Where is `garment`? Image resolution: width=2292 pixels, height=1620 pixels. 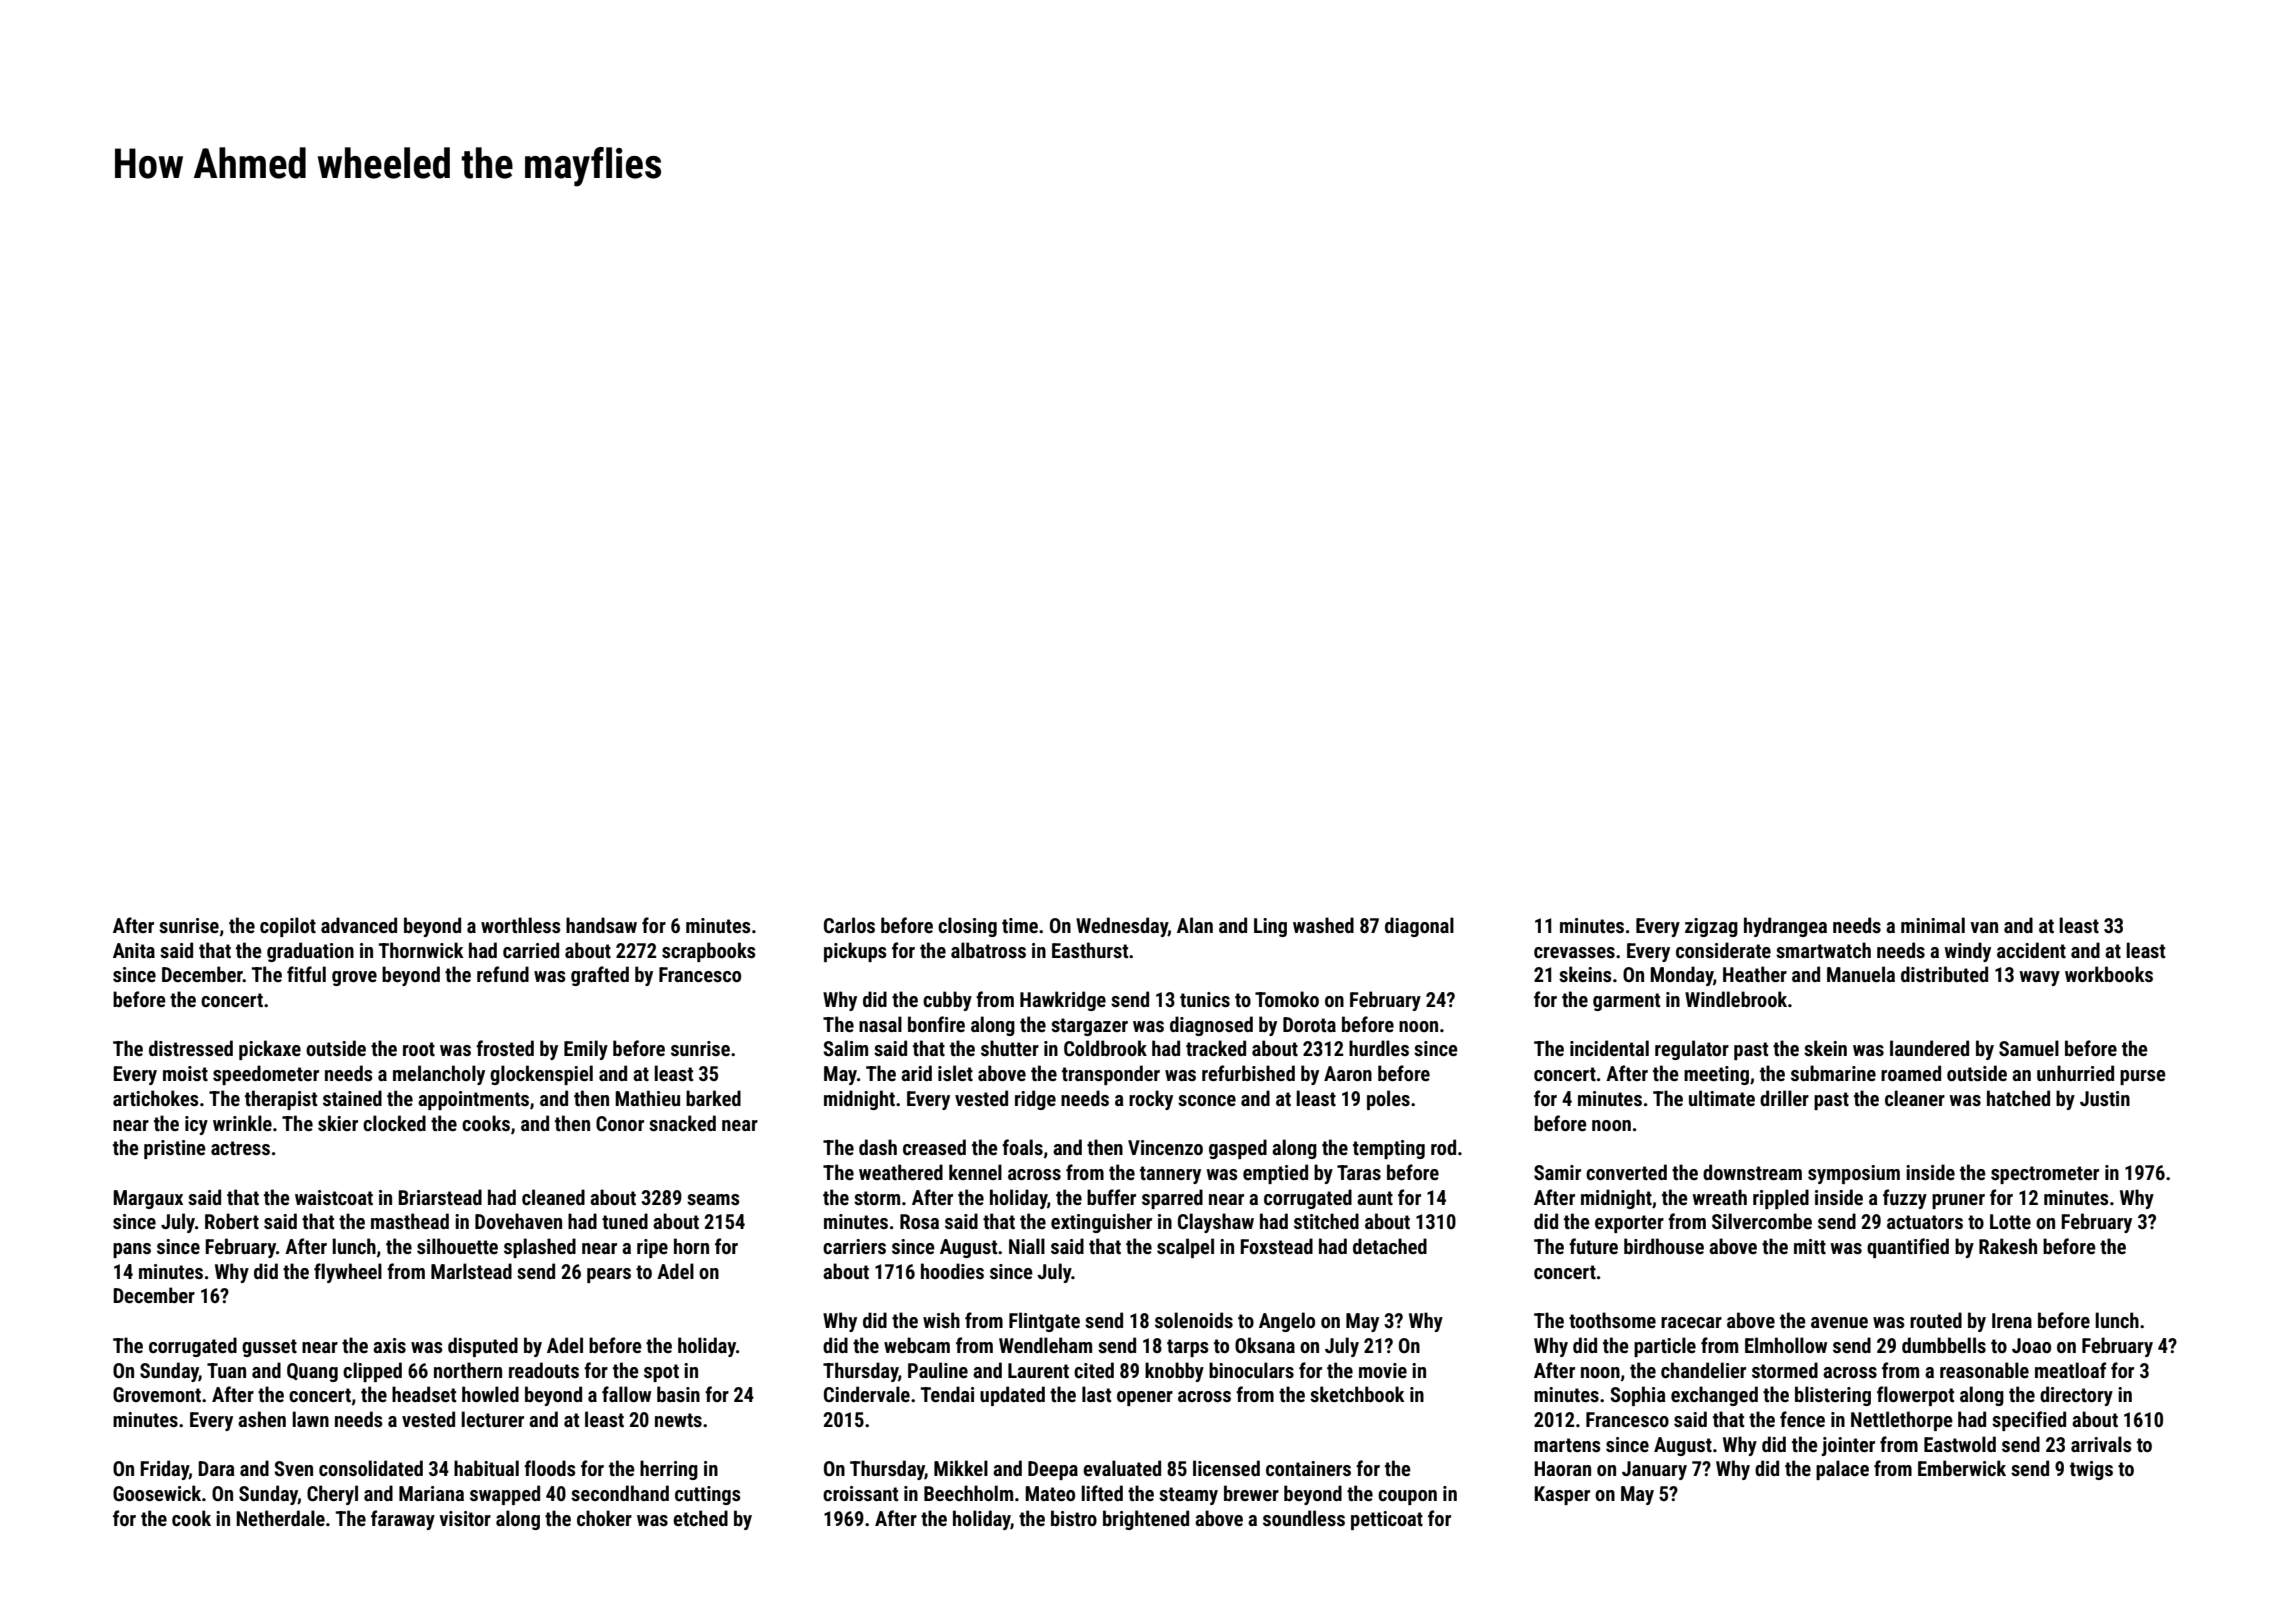
garment is located at coordinates (1626, 1002).
